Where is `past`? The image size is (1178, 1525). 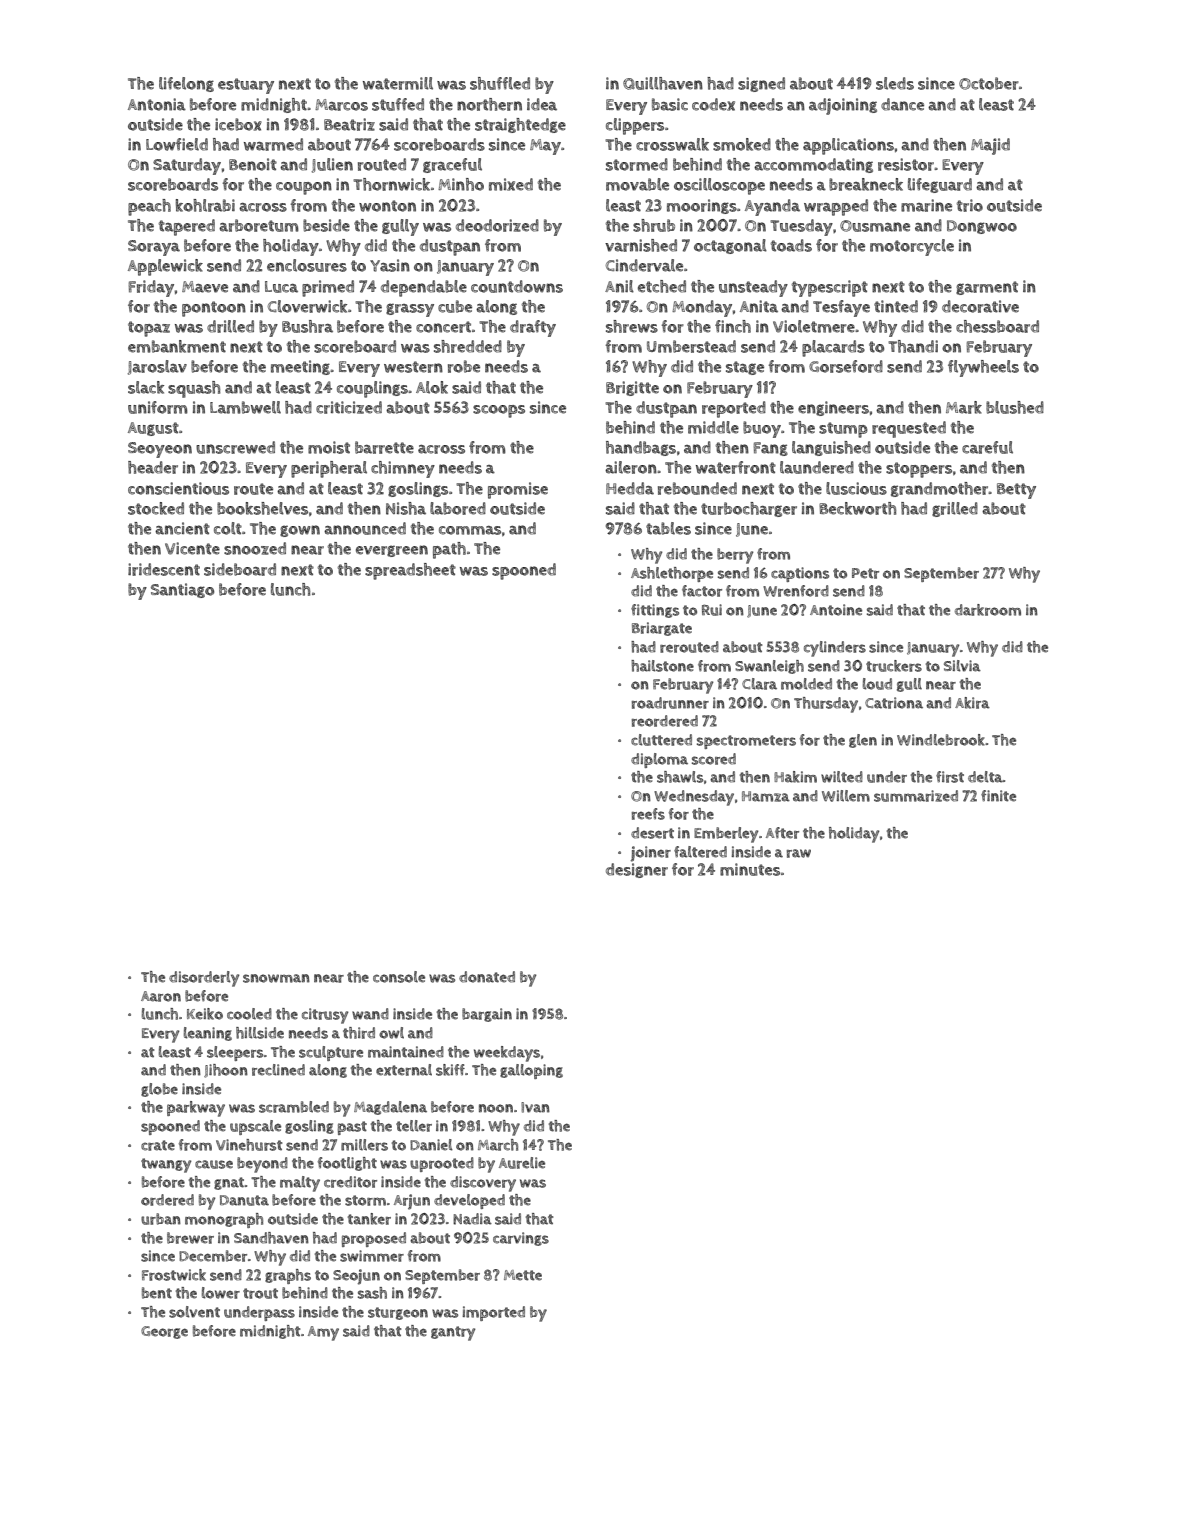 past is located at coordinates (352, 1128).
